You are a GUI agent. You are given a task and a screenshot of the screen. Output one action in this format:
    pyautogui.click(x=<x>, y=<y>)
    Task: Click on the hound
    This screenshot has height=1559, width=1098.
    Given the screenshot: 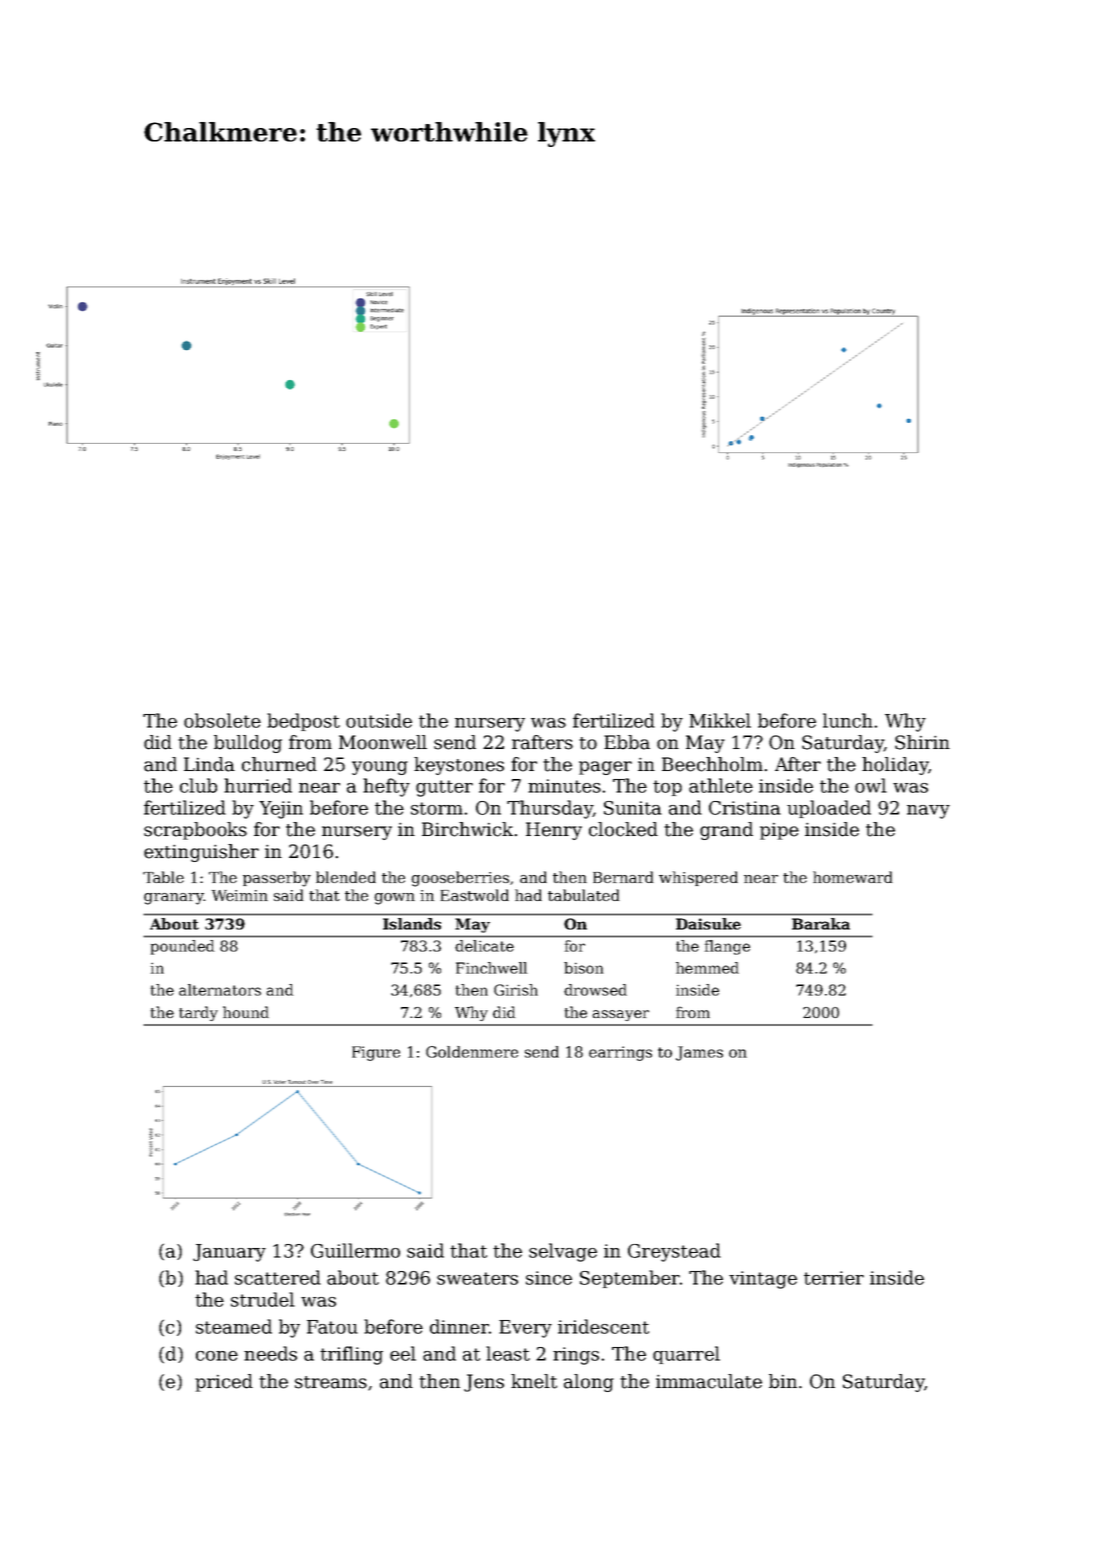 What is the action you would take?
    pyautogui.click(x=246, y=1012)
